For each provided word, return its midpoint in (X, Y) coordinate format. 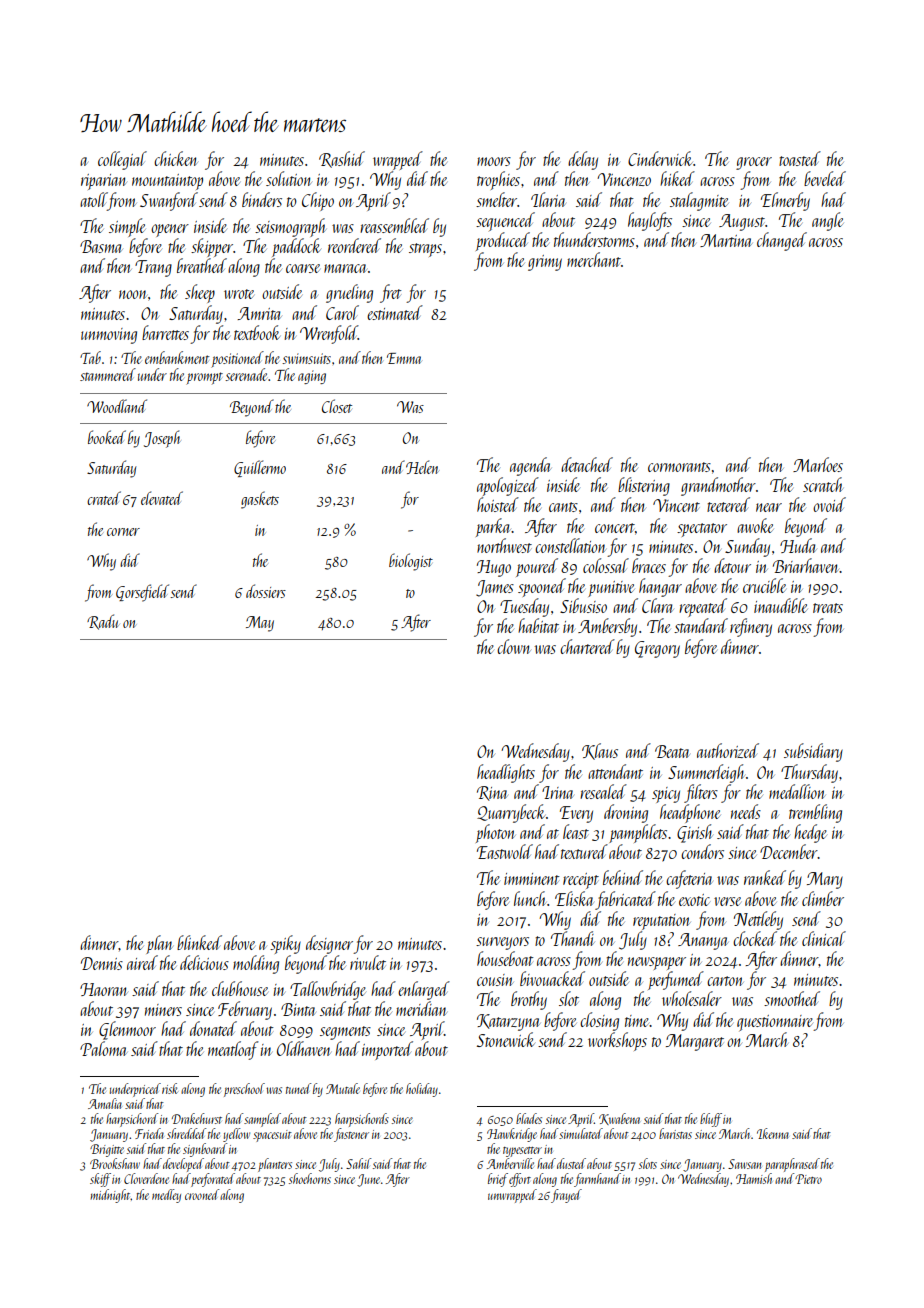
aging (312, 377)
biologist (411, 562)
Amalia (105, 1103)
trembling (815, 813)
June (368, 1180)
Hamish (754, 1178)
